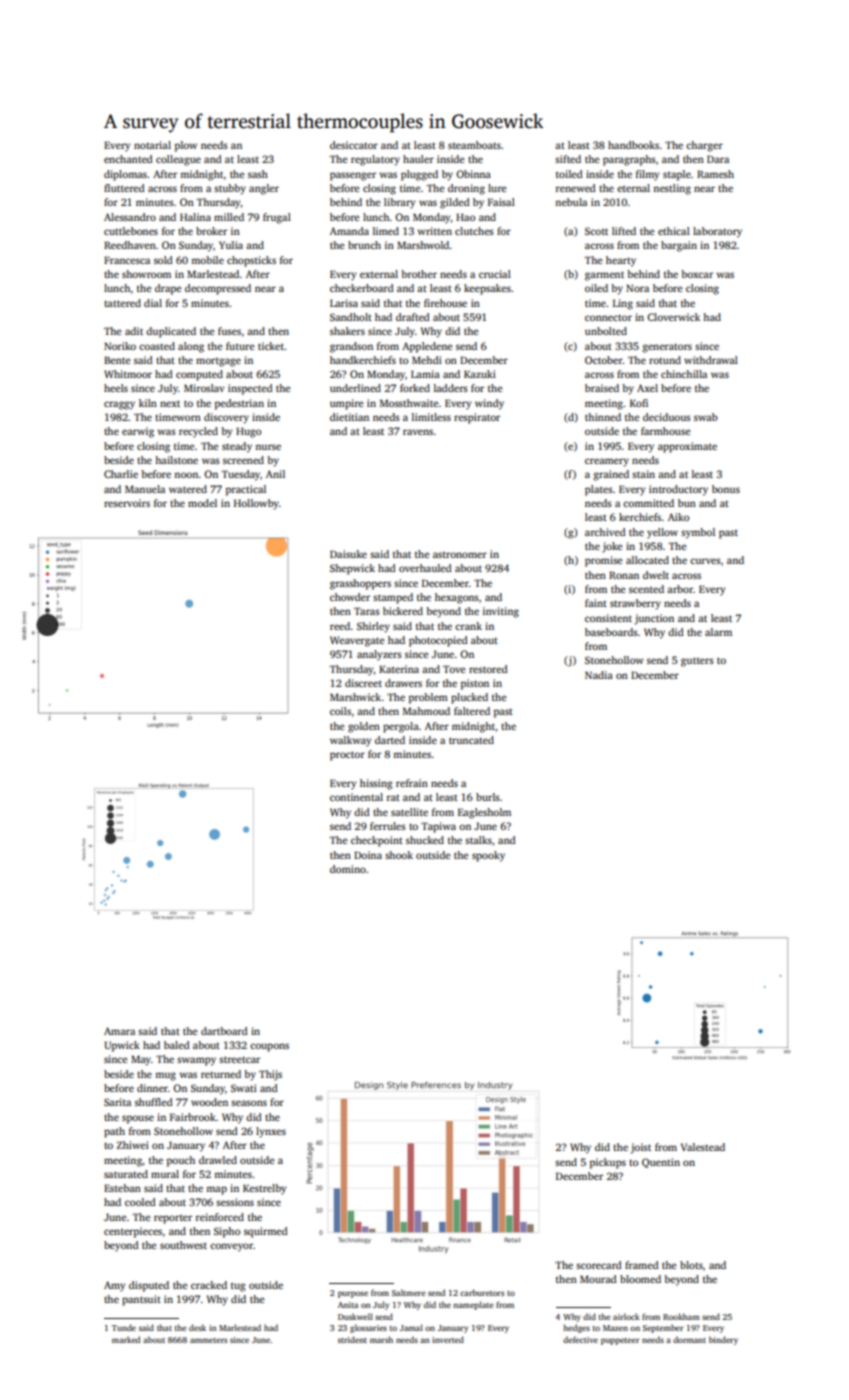  Describe the element at coordinates (599, 675) in the image. I see `Nadia` at that location.
